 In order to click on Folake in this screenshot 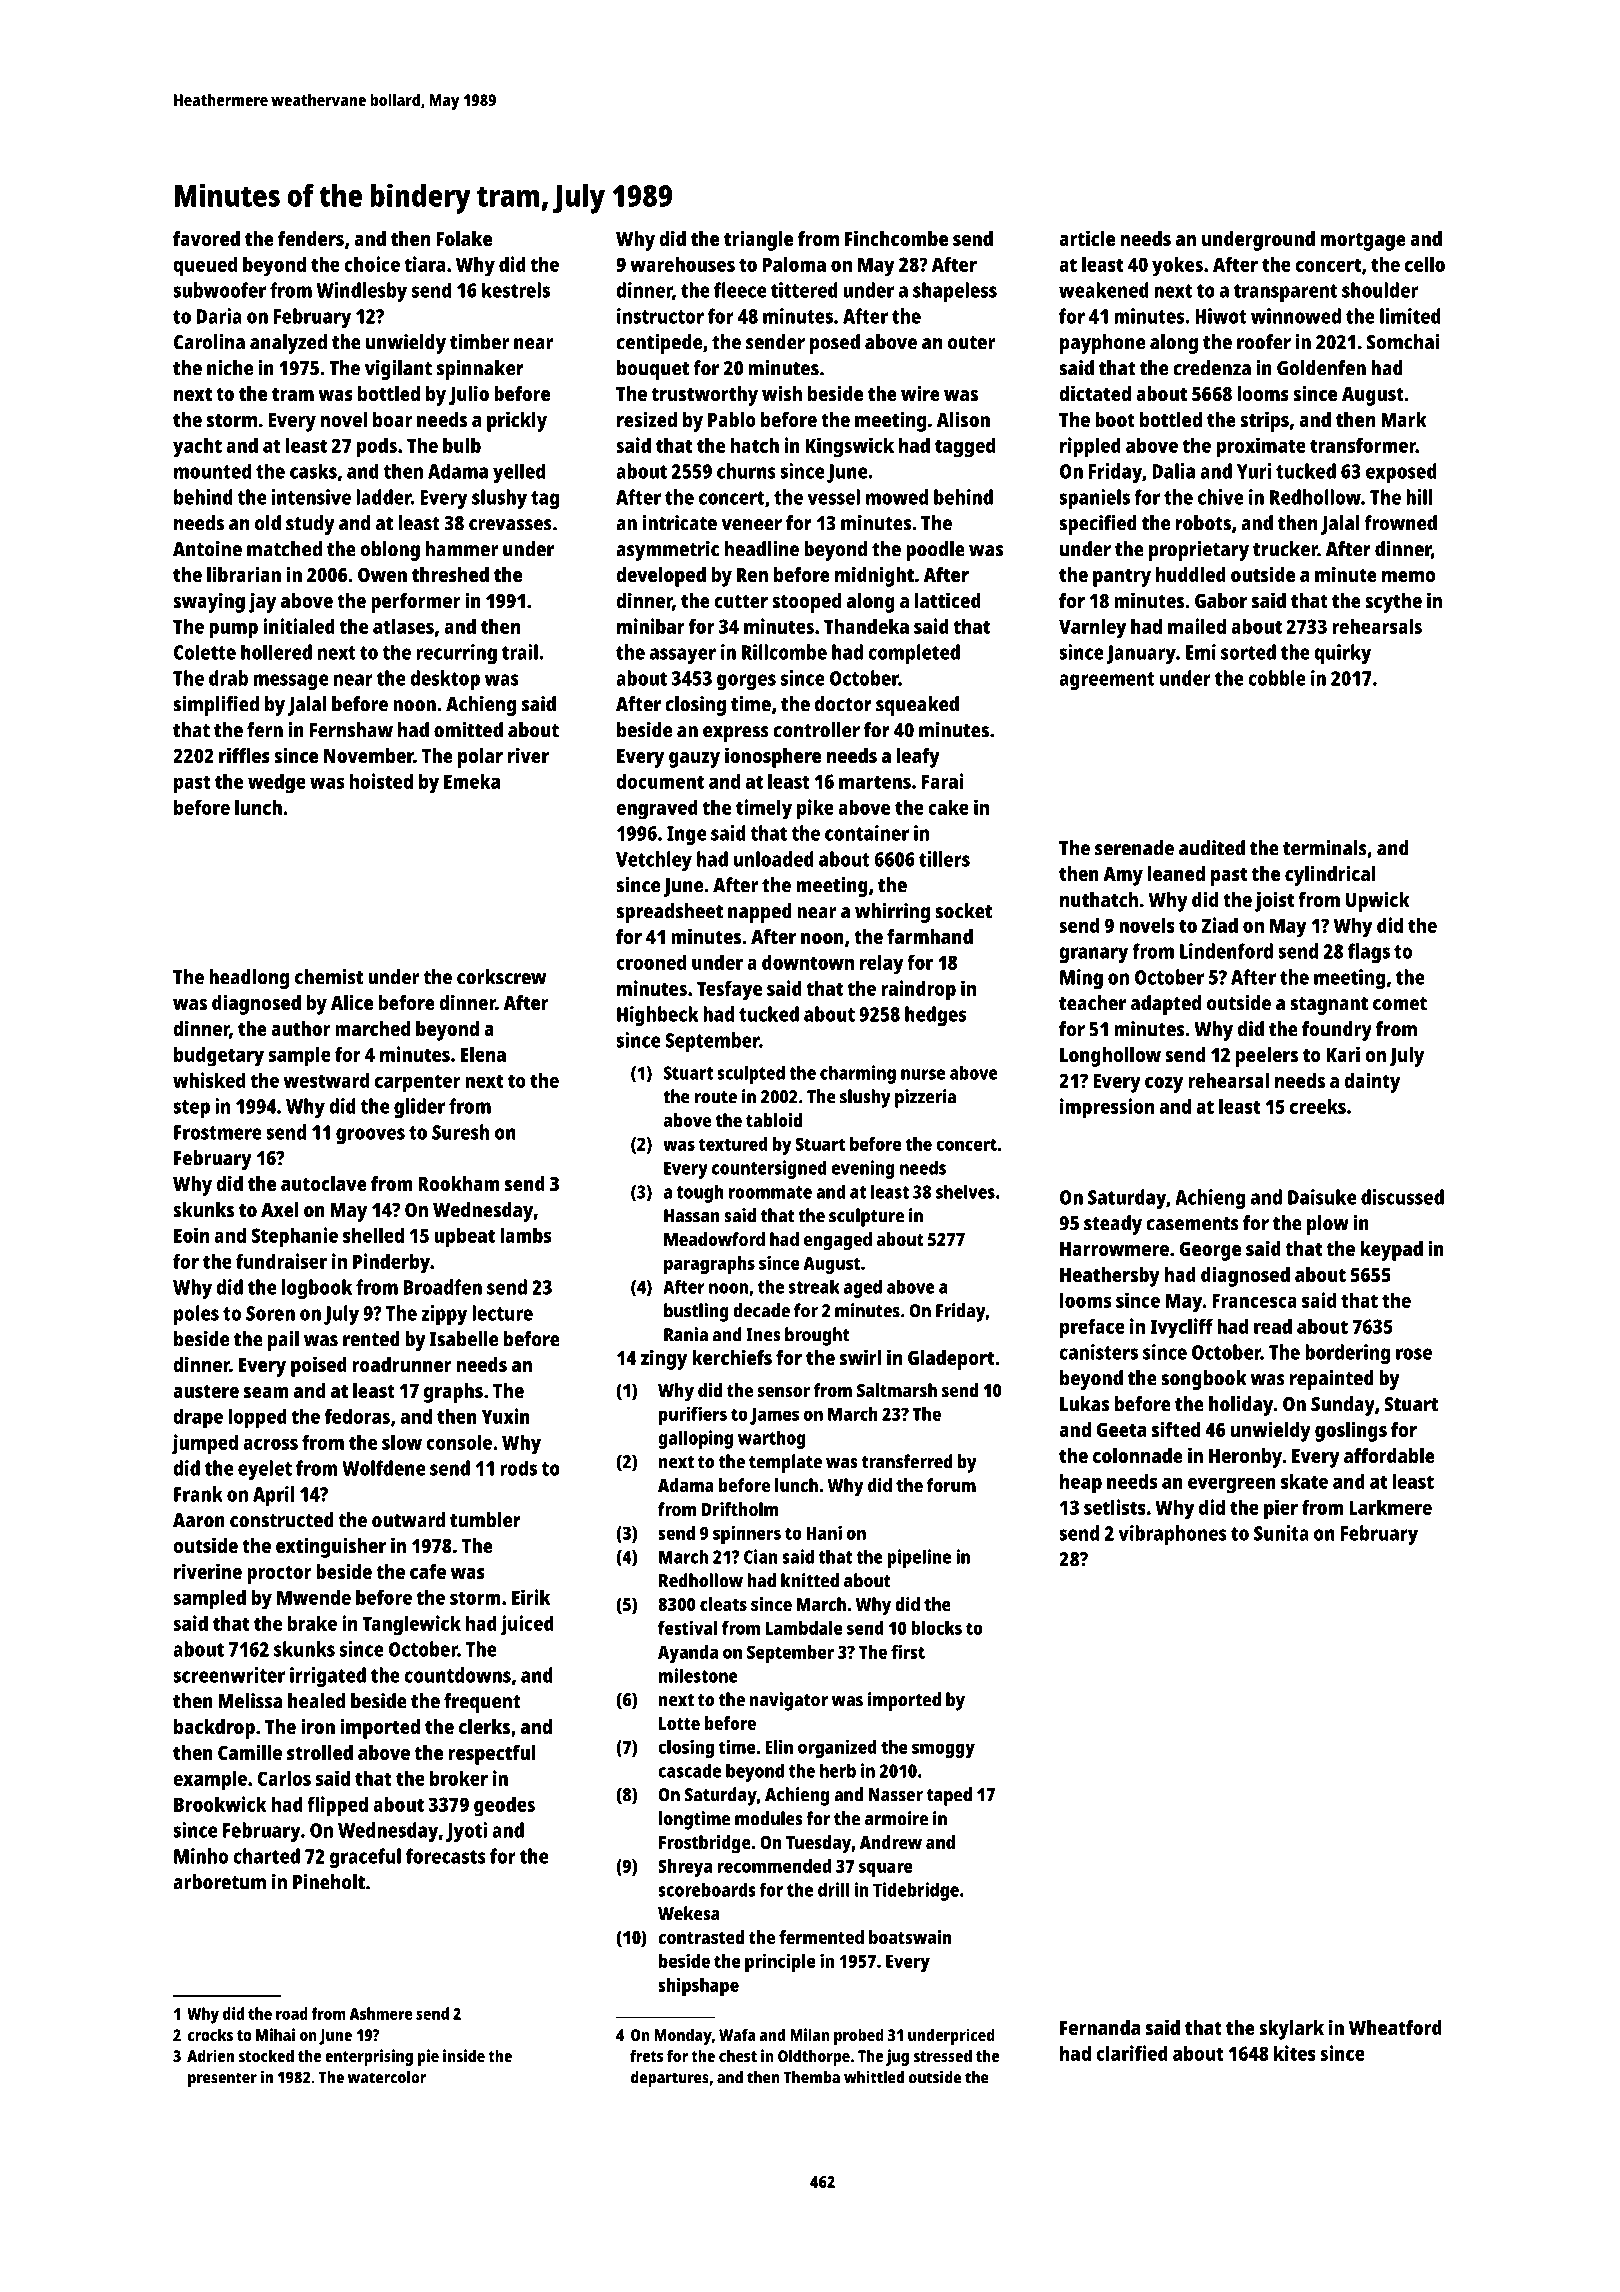, I will do `click(464, 238)`.
